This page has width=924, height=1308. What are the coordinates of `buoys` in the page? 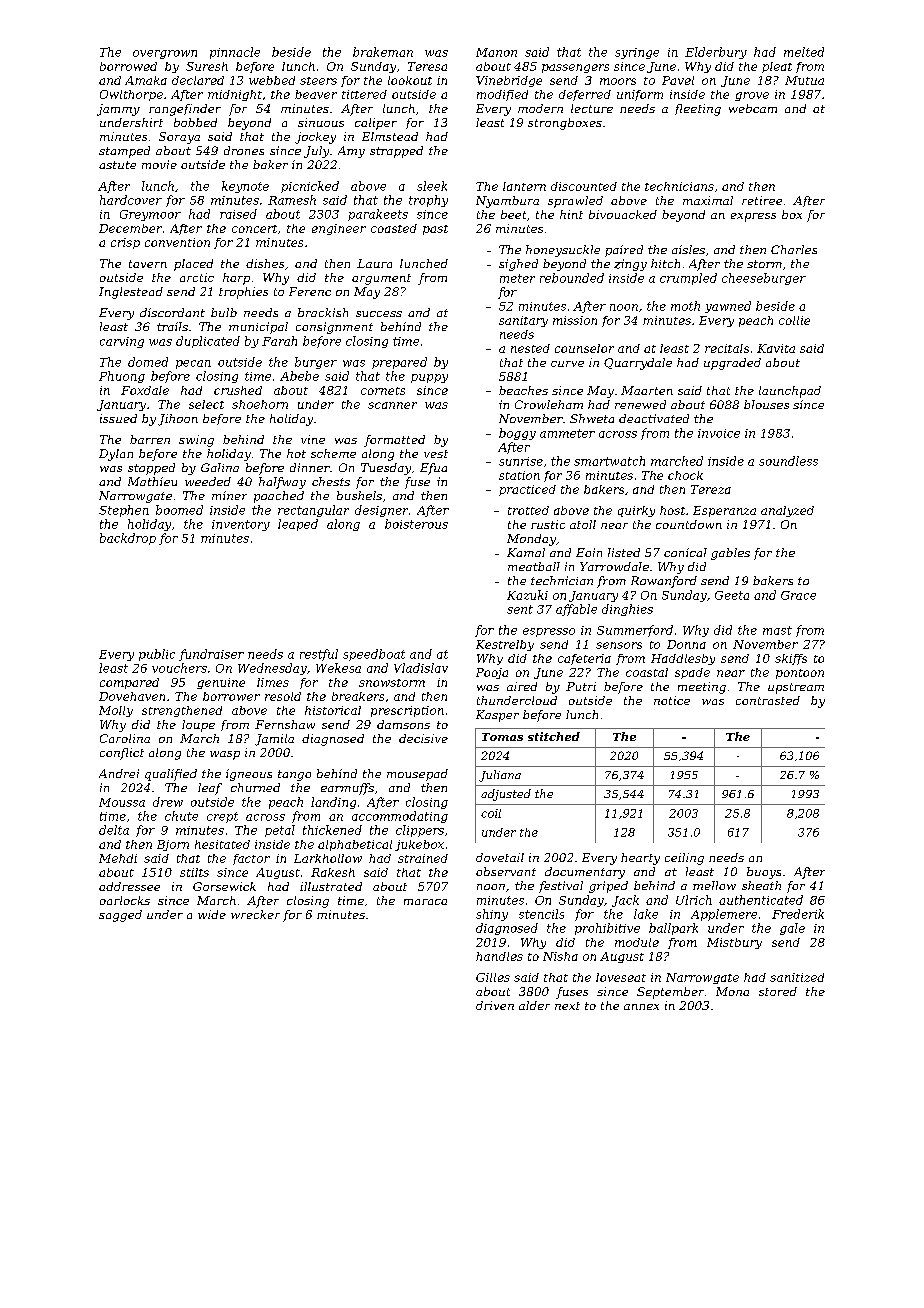 It's located at (764, 873).
